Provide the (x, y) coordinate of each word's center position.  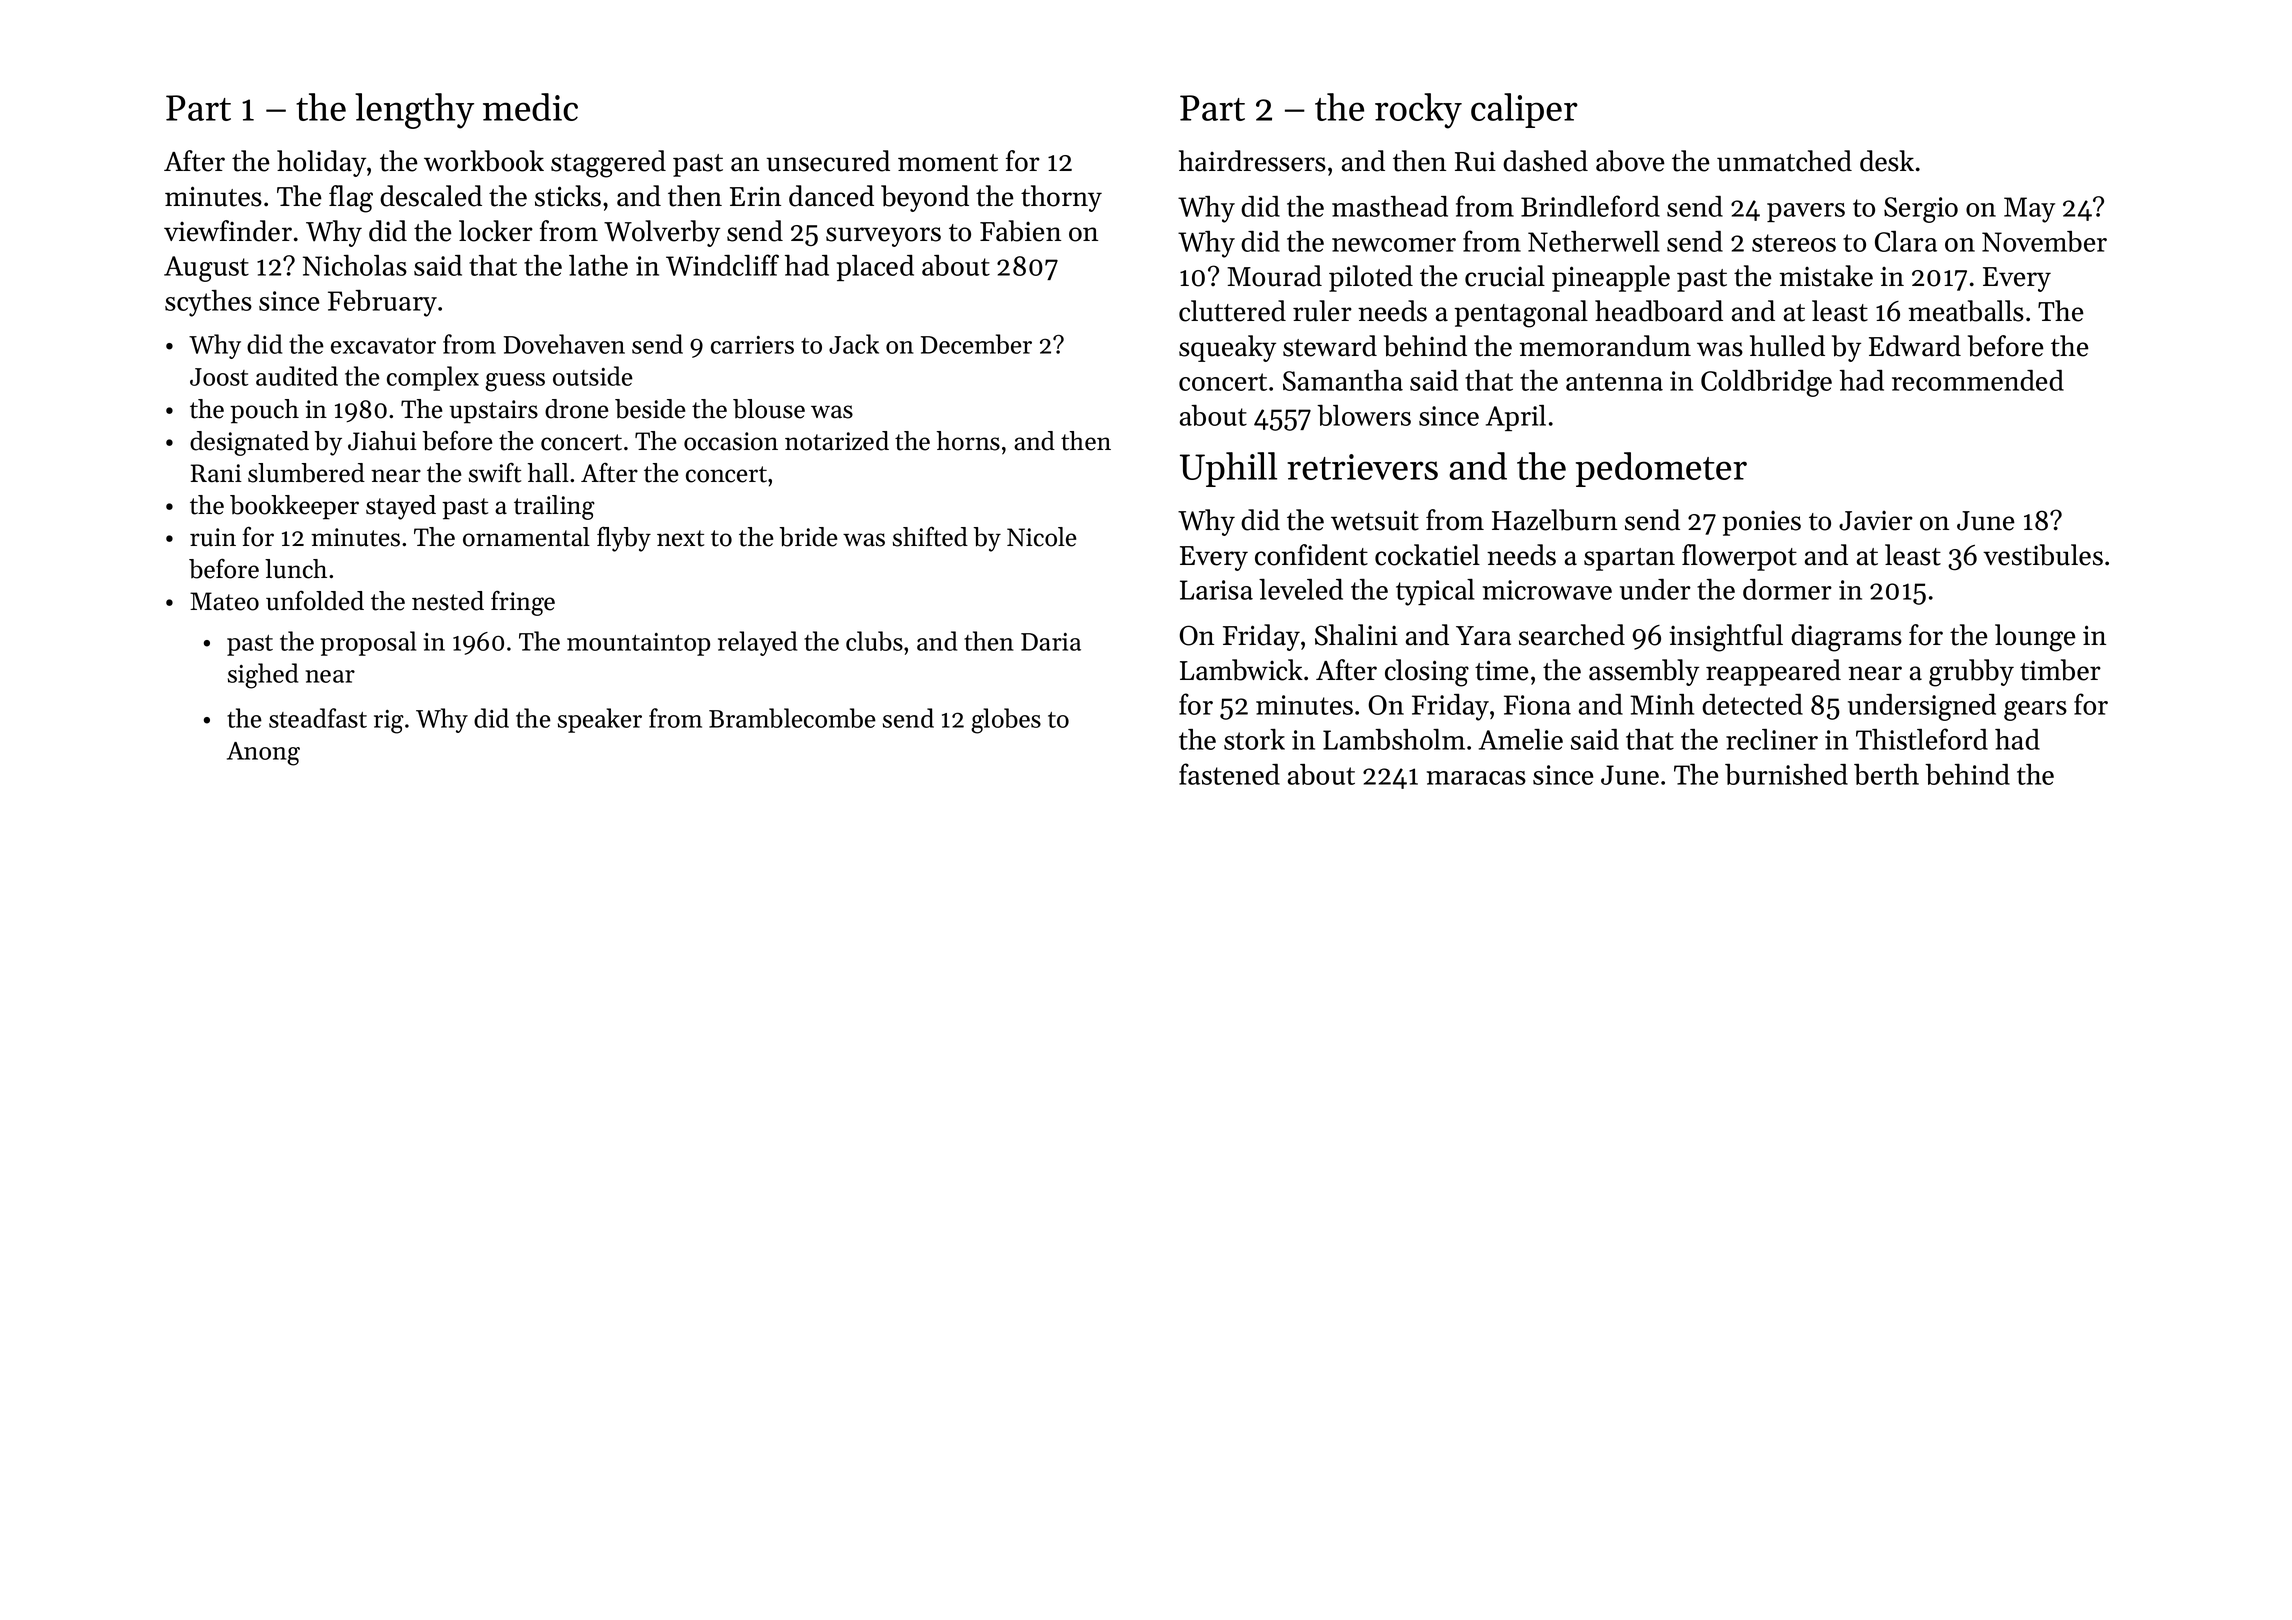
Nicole (1042, 537)
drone (577, 409)
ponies (1761, 523)
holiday (321, 163)
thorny (1061, 198)
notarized (837, 441)
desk (1887, 161)
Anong (263, 754)
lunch (296, 569)
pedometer (1661, 469)
